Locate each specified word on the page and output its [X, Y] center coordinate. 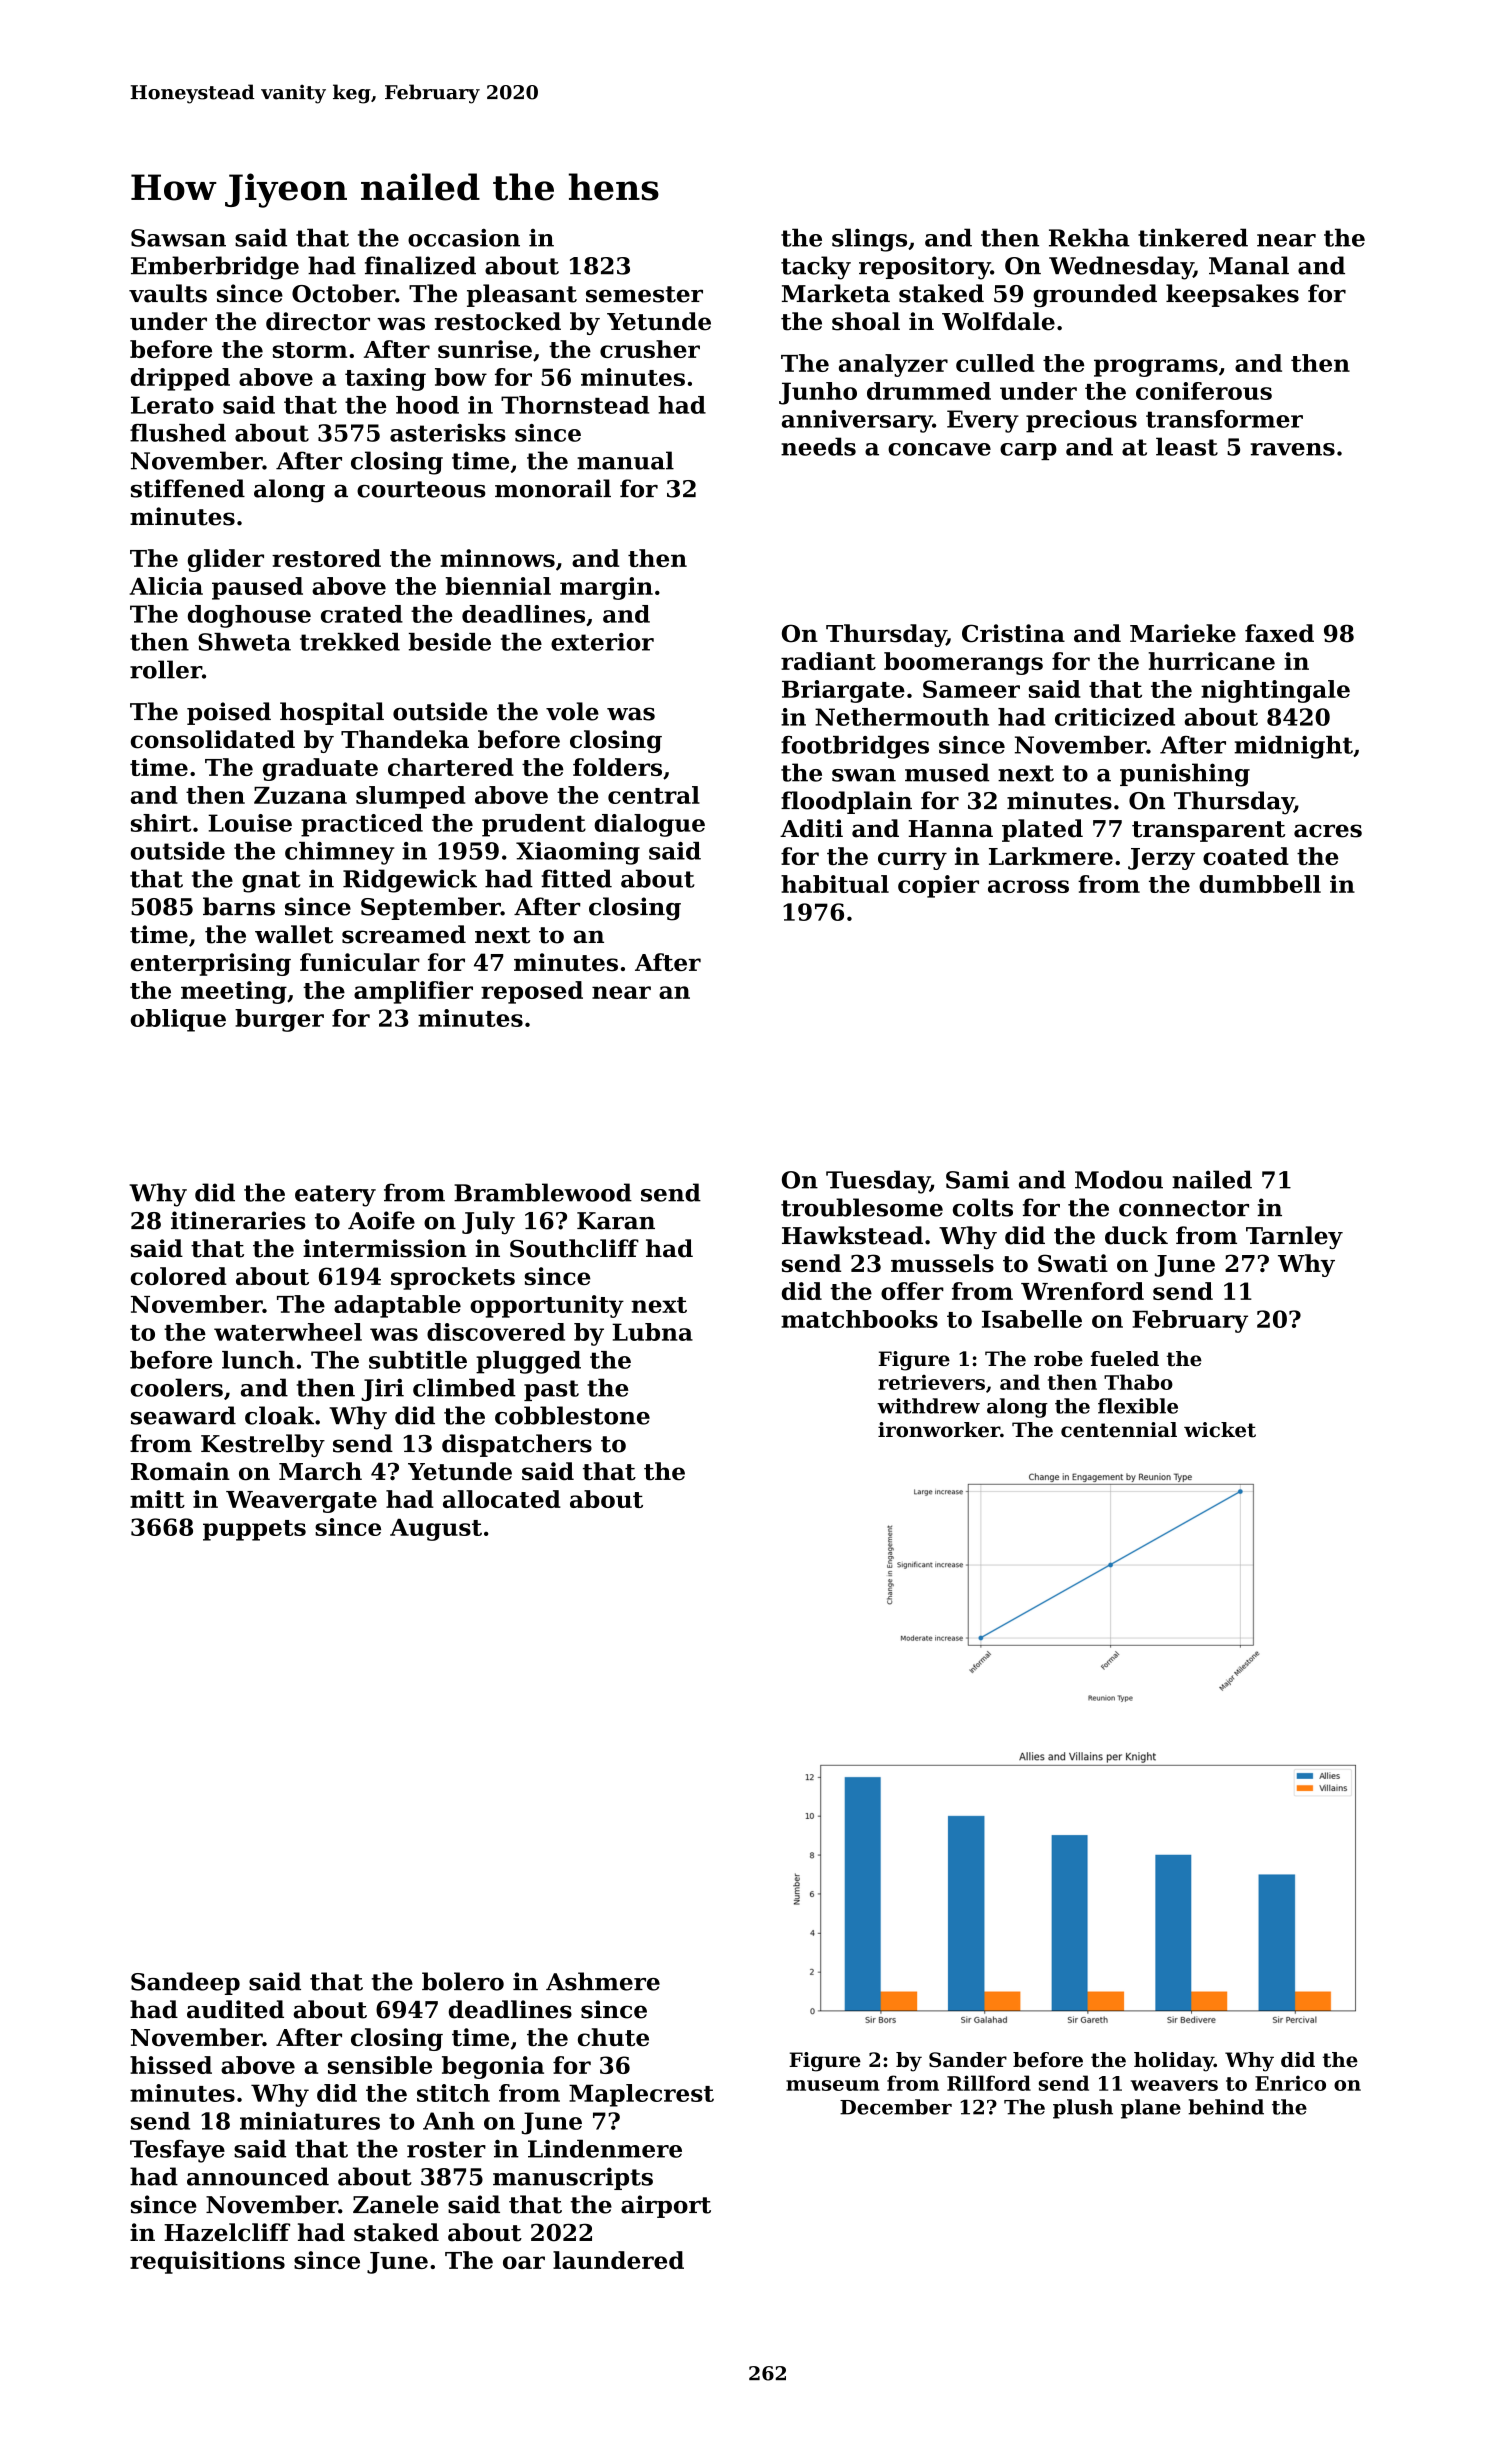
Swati [1073, 1263]
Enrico [1290, 2083]
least [1187, 446]
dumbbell [1260, 884]
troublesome [862, 1207]
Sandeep [185, 1983]
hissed [171, 2065]
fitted [576, 878]
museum [832, 2085]
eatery [335, 1196]
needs [818, 446]
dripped [180, 379]
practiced [362, 825]
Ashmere [603, 1981]
